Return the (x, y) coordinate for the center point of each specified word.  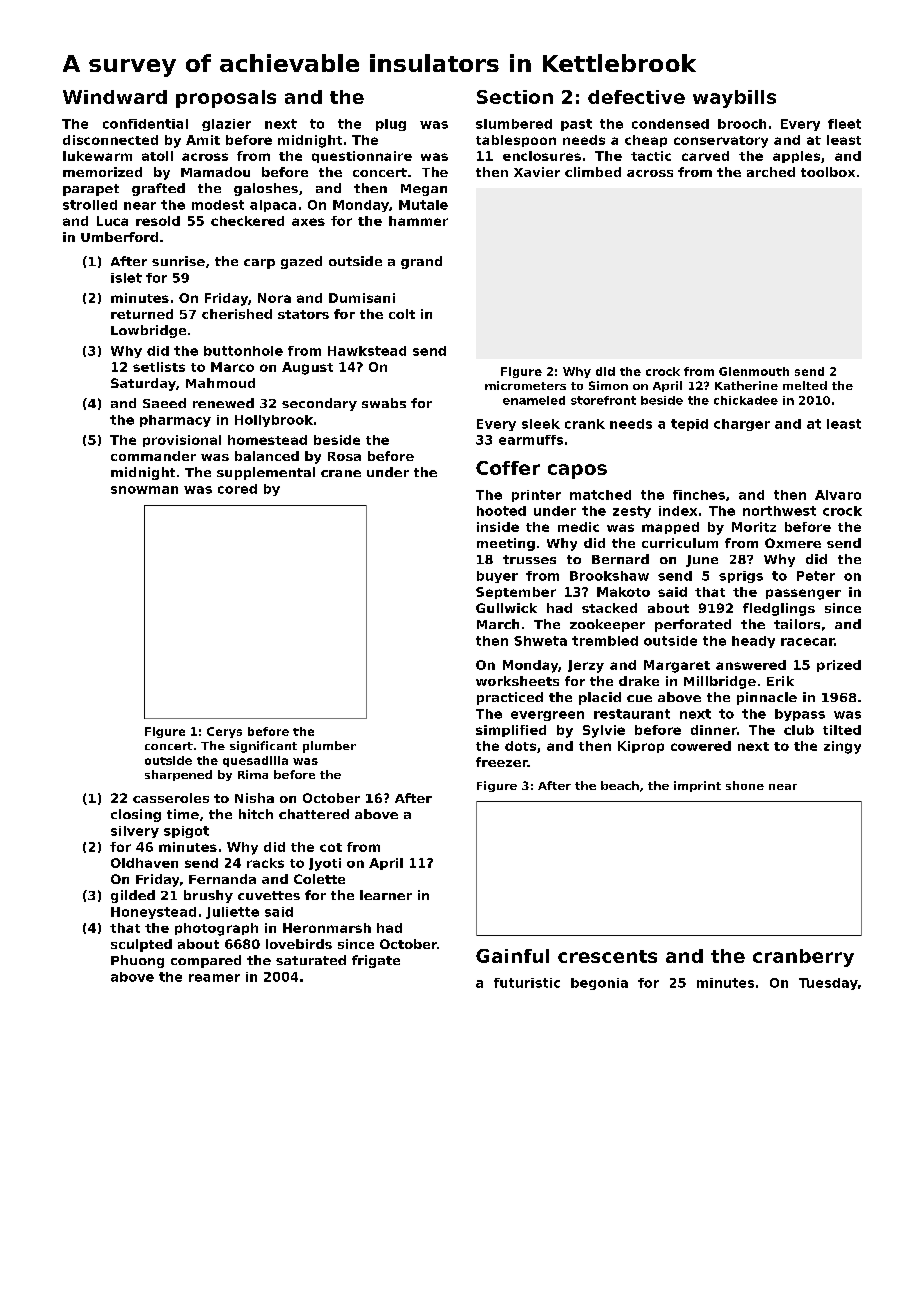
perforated (693, 625)
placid (600, 698)
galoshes (266, 189)
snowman (144, 490)
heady (753, 642)
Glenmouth (754, 371)
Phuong (137, 961)
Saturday (143, 384)
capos (577, 471)
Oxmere (793, 543)
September (516, 593)
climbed (593, 172)
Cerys (224, 732)
